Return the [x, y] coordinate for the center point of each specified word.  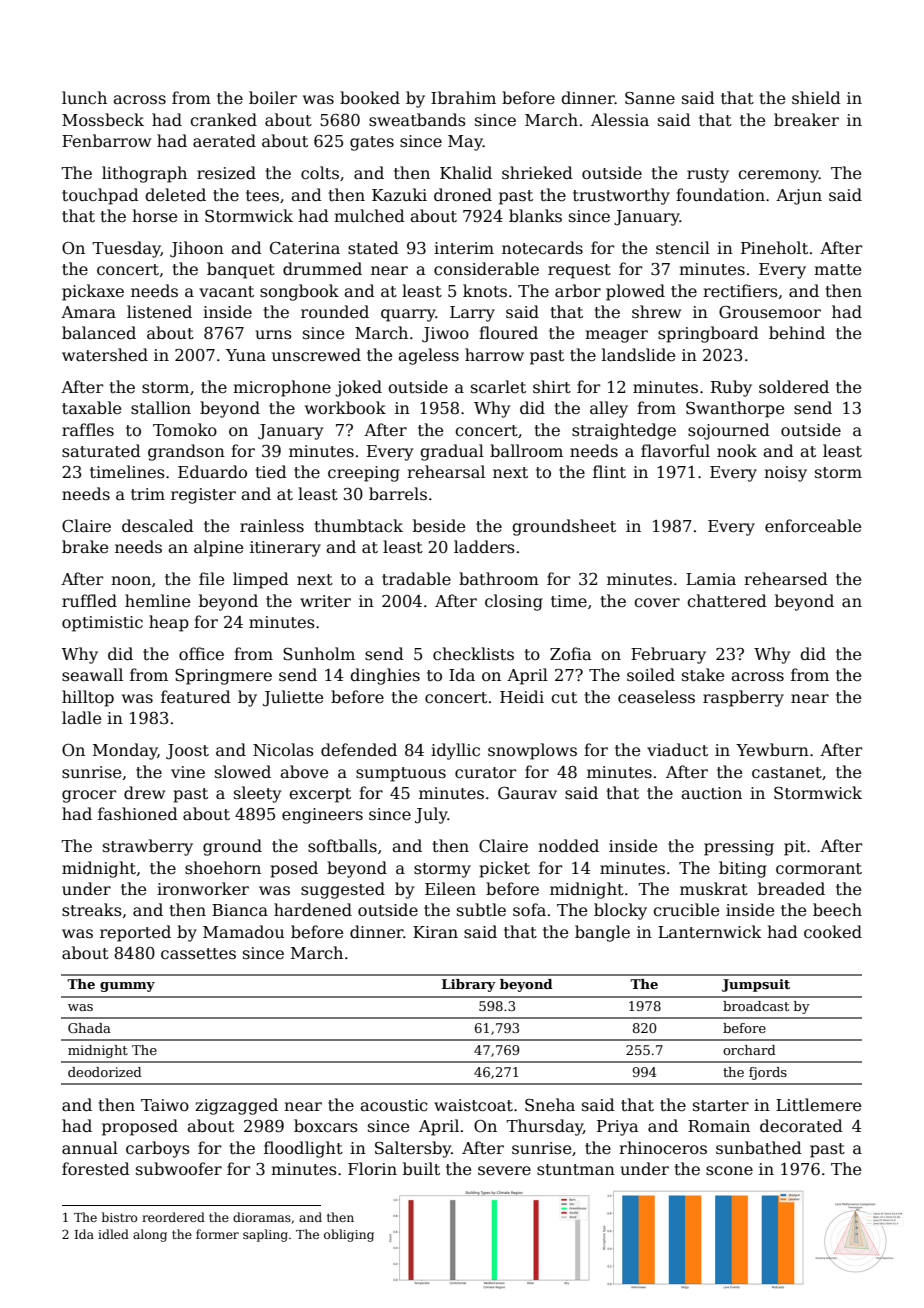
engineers [322, 816]
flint [609, 472]
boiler [273, 98]
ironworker [203, 889]
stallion [161, 408]
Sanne [650, 98]
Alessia [620, 120]
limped [261, 580]
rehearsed [786, 579]
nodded [568, 846]
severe [504, 1171]
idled [113, 1234]
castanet [787, 773]
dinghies [385, 676]
